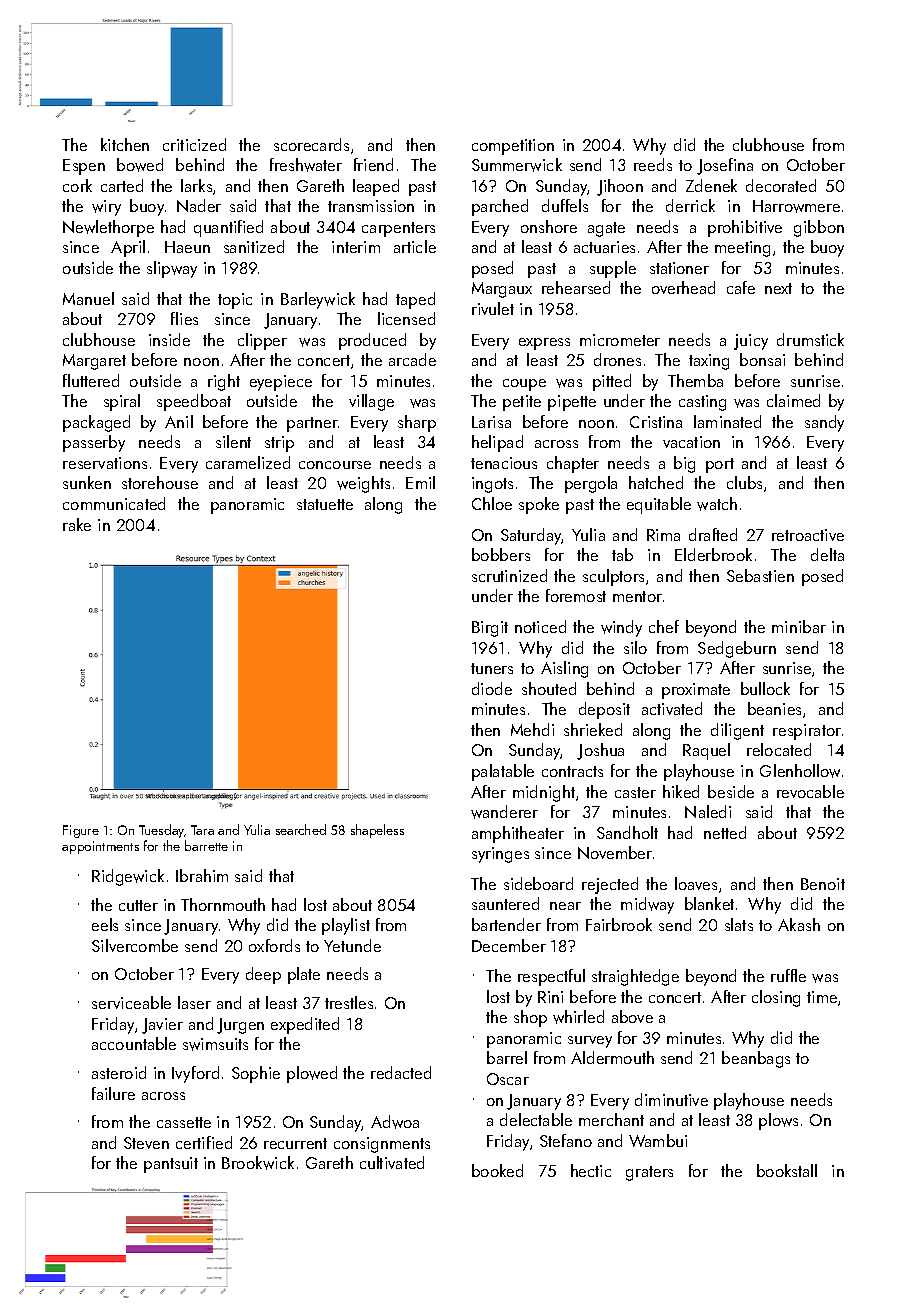  I want to click on Elderbrook, so click(713, 554).
